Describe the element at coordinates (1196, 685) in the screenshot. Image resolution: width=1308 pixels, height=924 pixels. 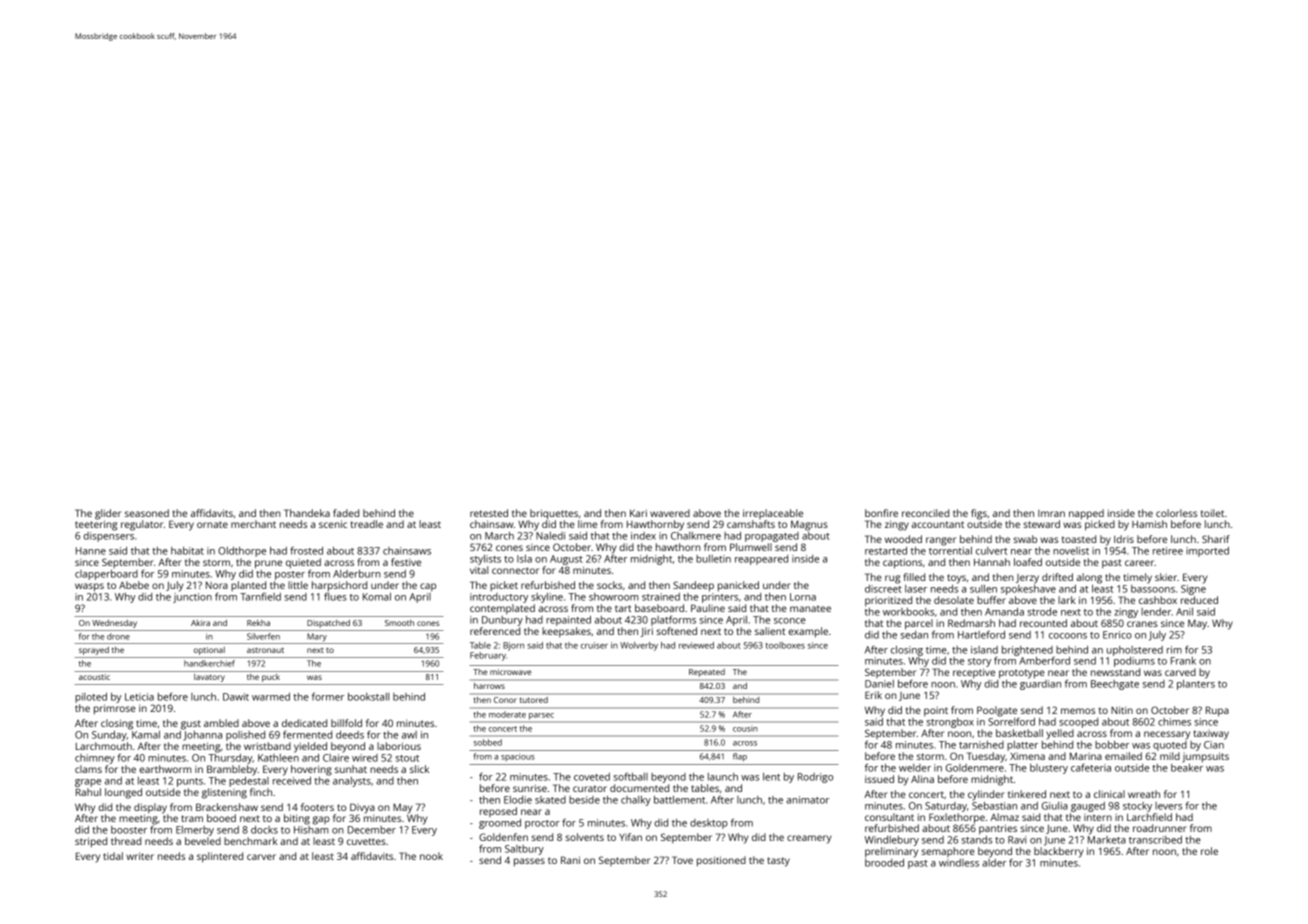
I see `planters` at that location.
